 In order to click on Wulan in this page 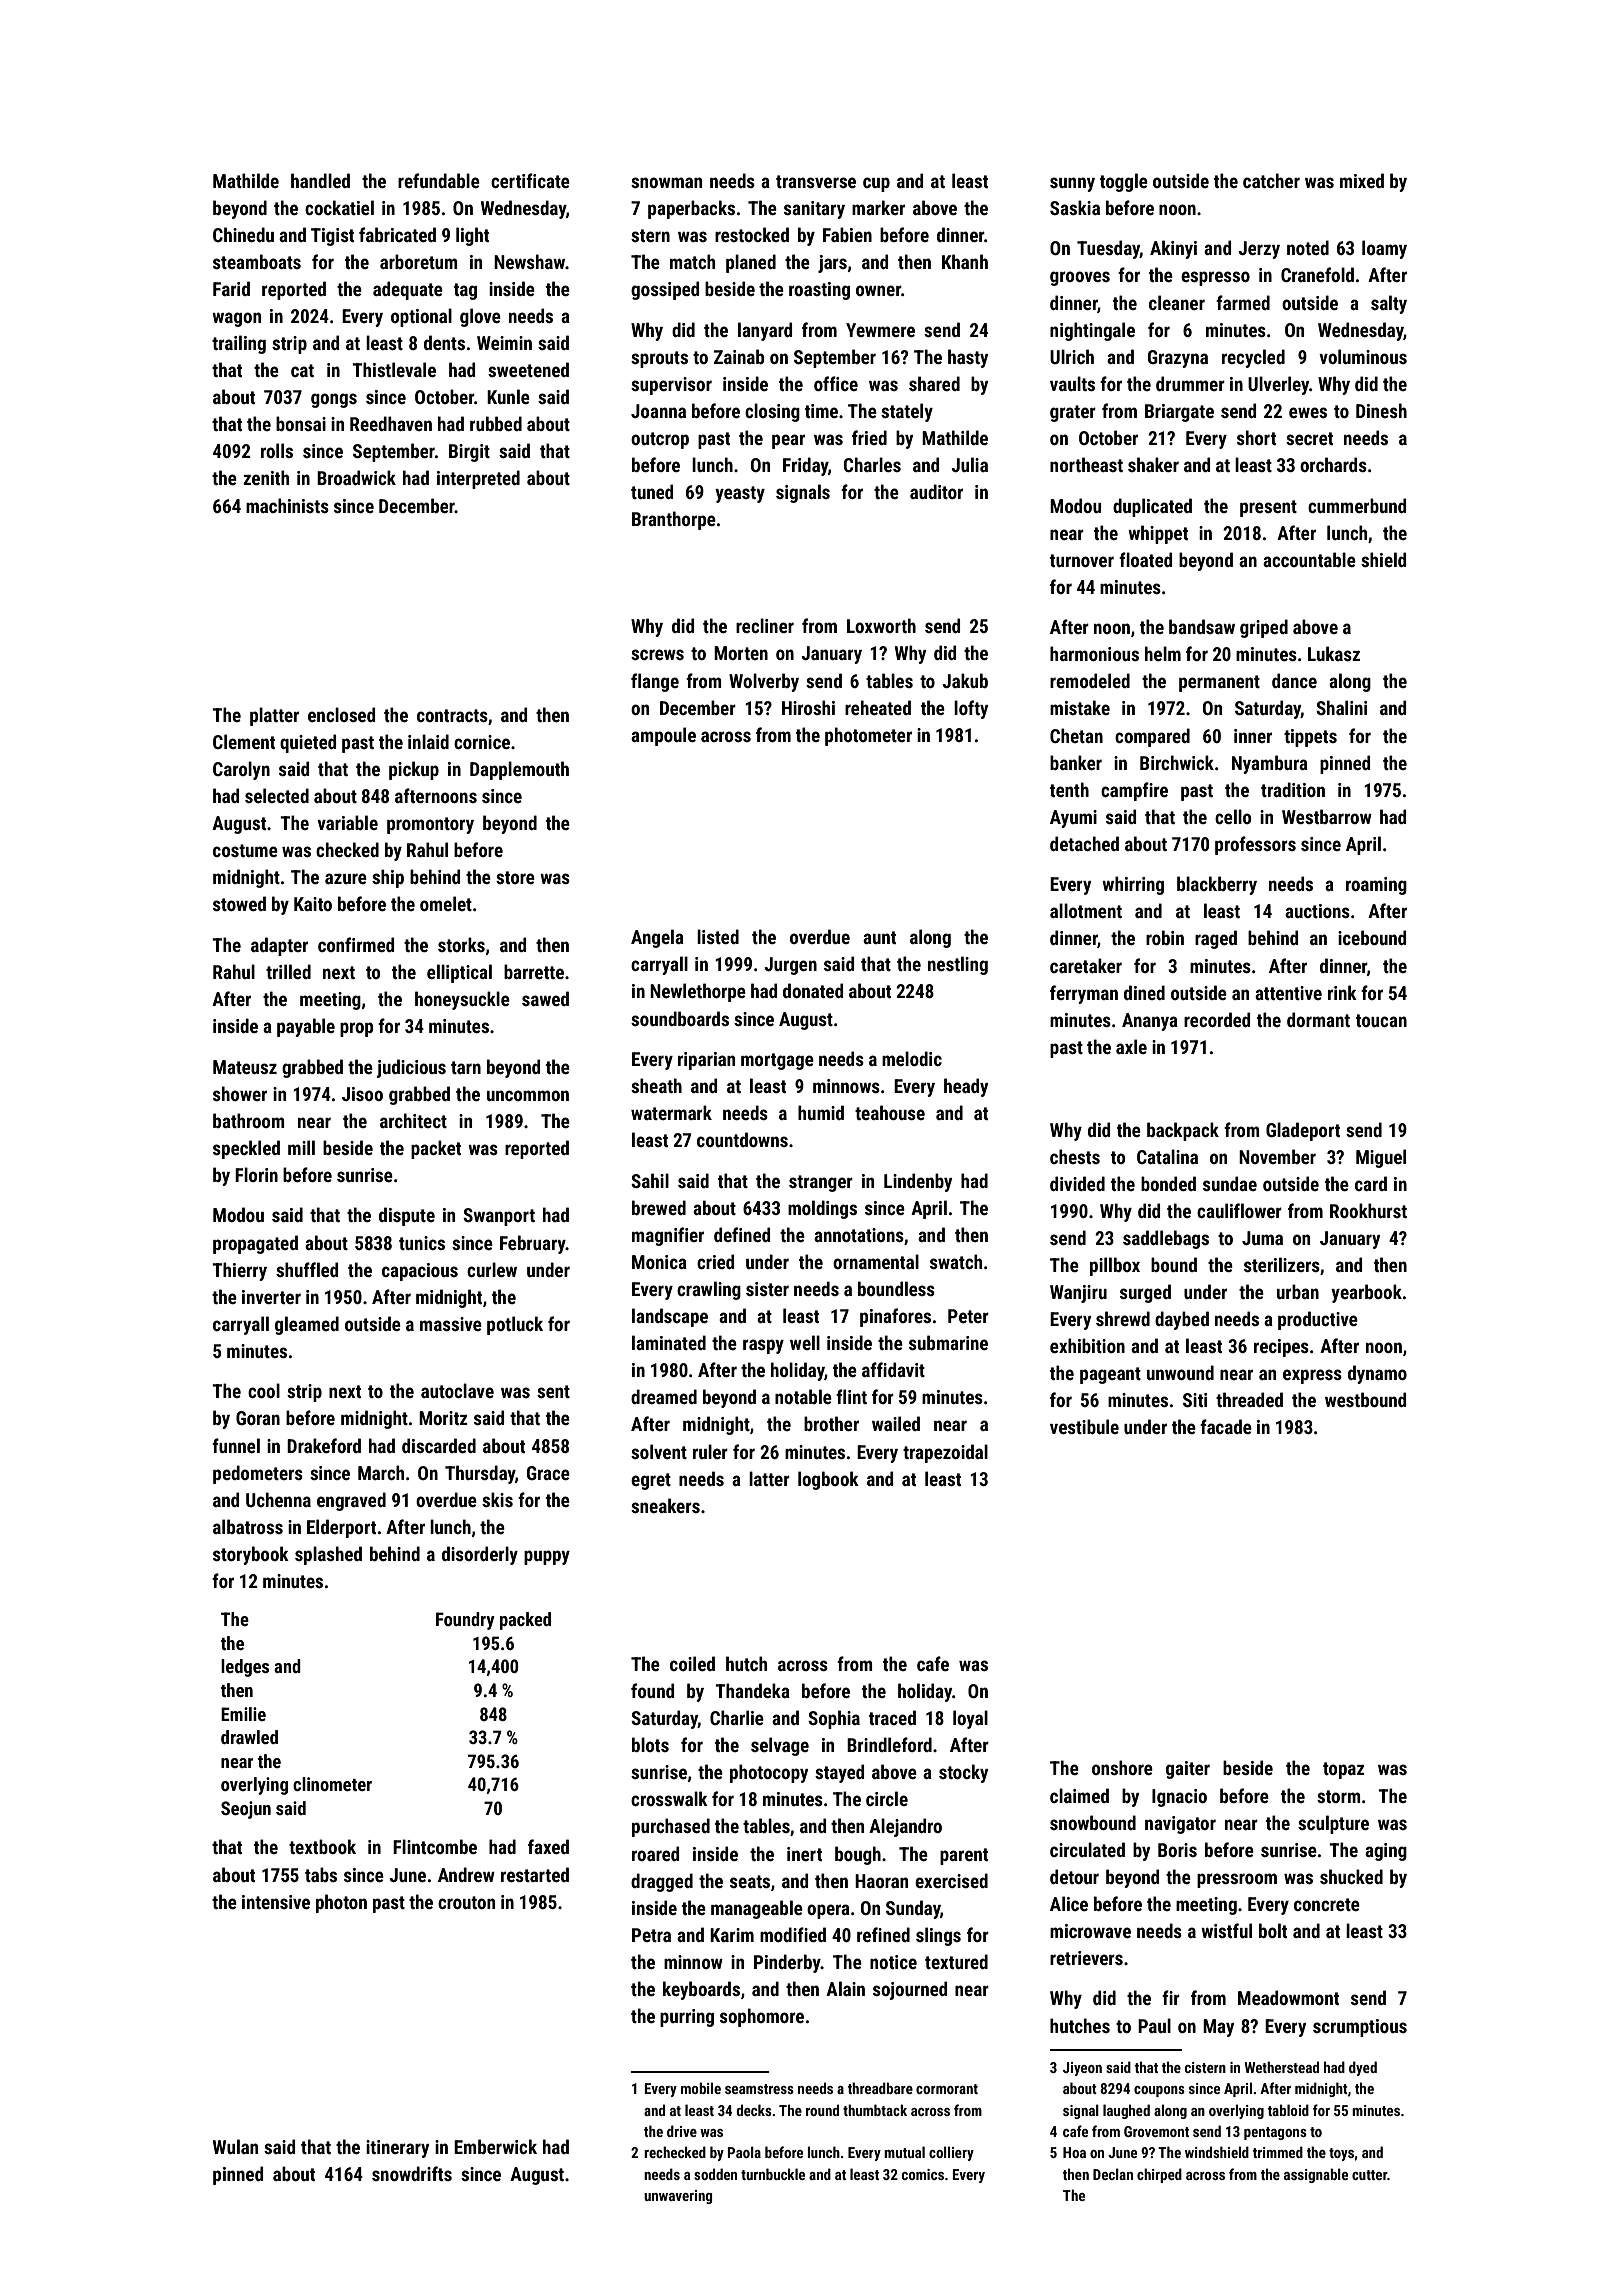, I will do `click(235, 2146)`.
